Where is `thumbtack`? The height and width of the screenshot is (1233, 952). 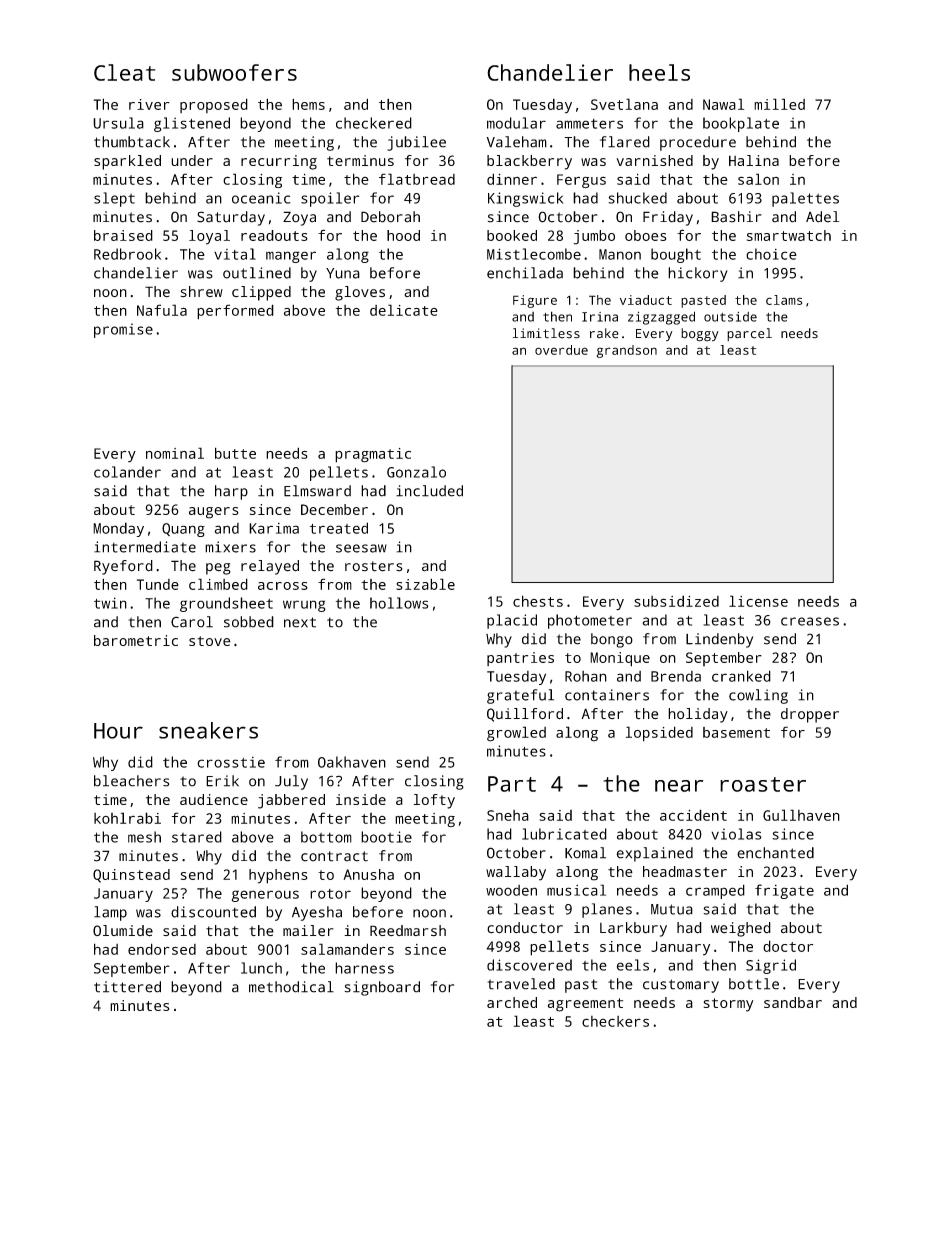 thumbtack is located at coordinates (132, 142).
